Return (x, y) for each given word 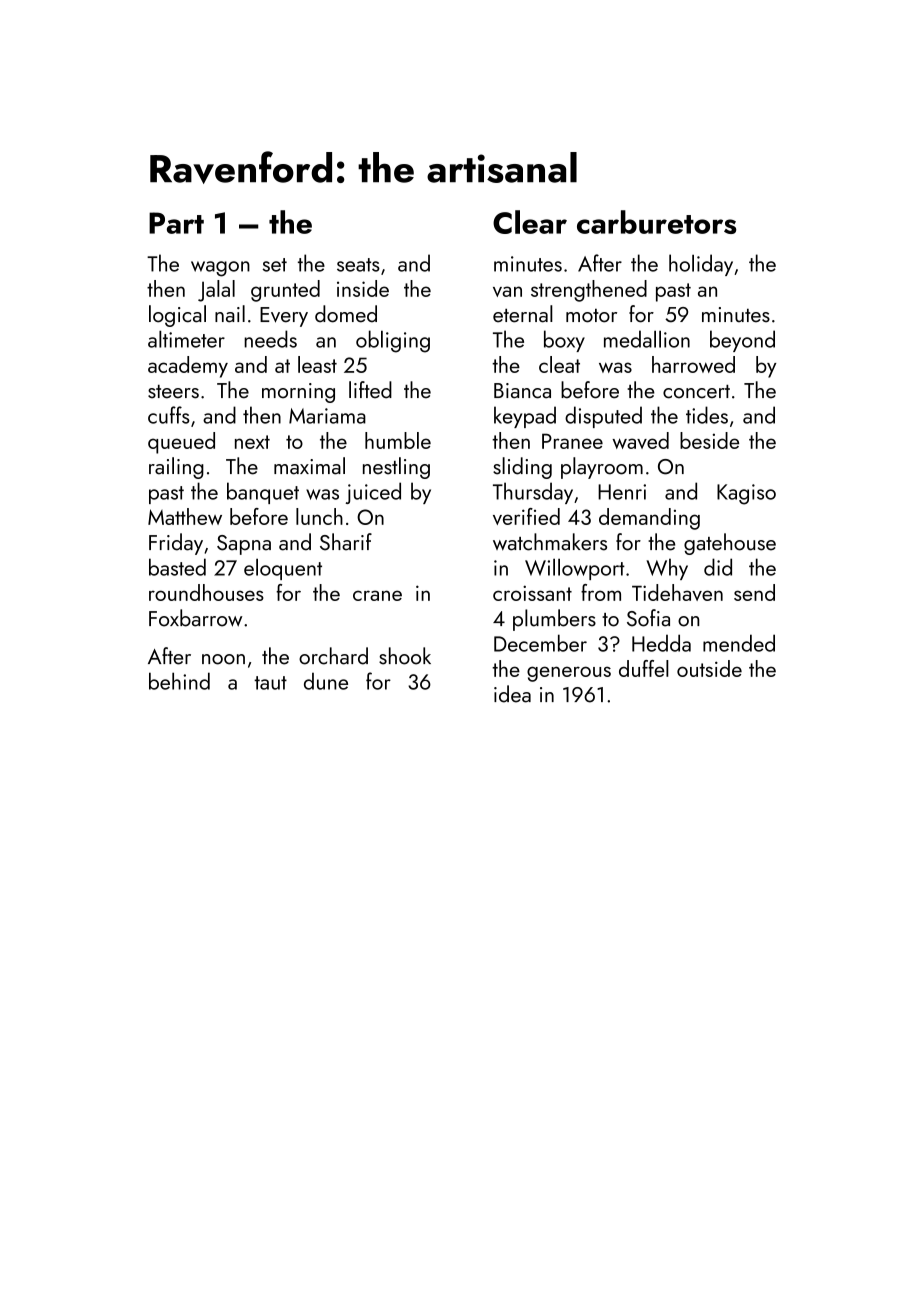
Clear (530, 222)
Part (176, 223)
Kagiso (746, 494)
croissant (532, 593)
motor (591, 316)
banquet (263, 493)
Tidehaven (677, 592)
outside (709, 668)
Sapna (244, 545)
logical (177, 316)
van (507, 291)
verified (526, 516)
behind (179, 681)
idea (512, 694)
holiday (701, 265)
